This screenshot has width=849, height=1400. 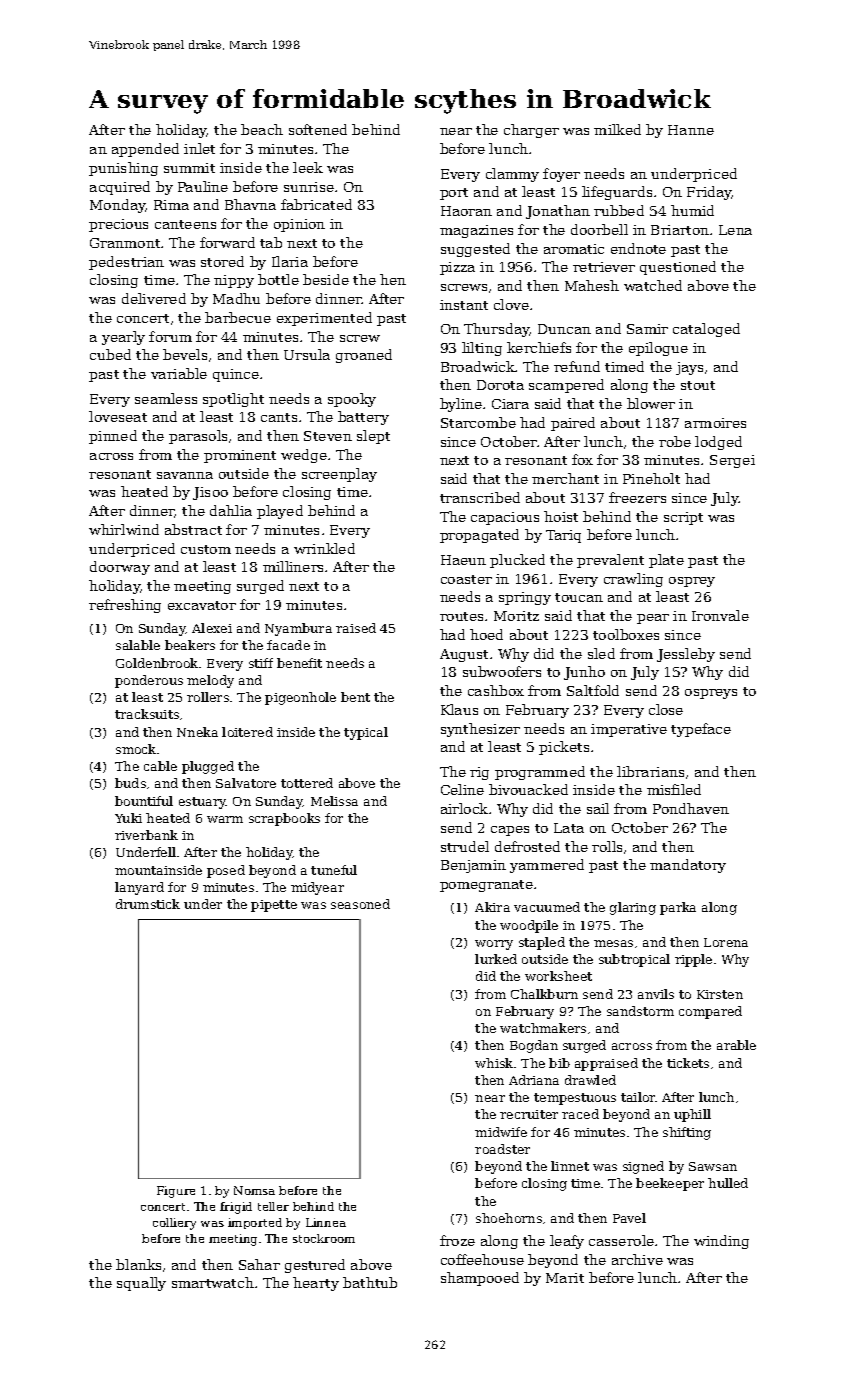 What do you see at coordinates (197, 732) in the screenshot?
I see `Nneka` at bounding box center [197, 732].
